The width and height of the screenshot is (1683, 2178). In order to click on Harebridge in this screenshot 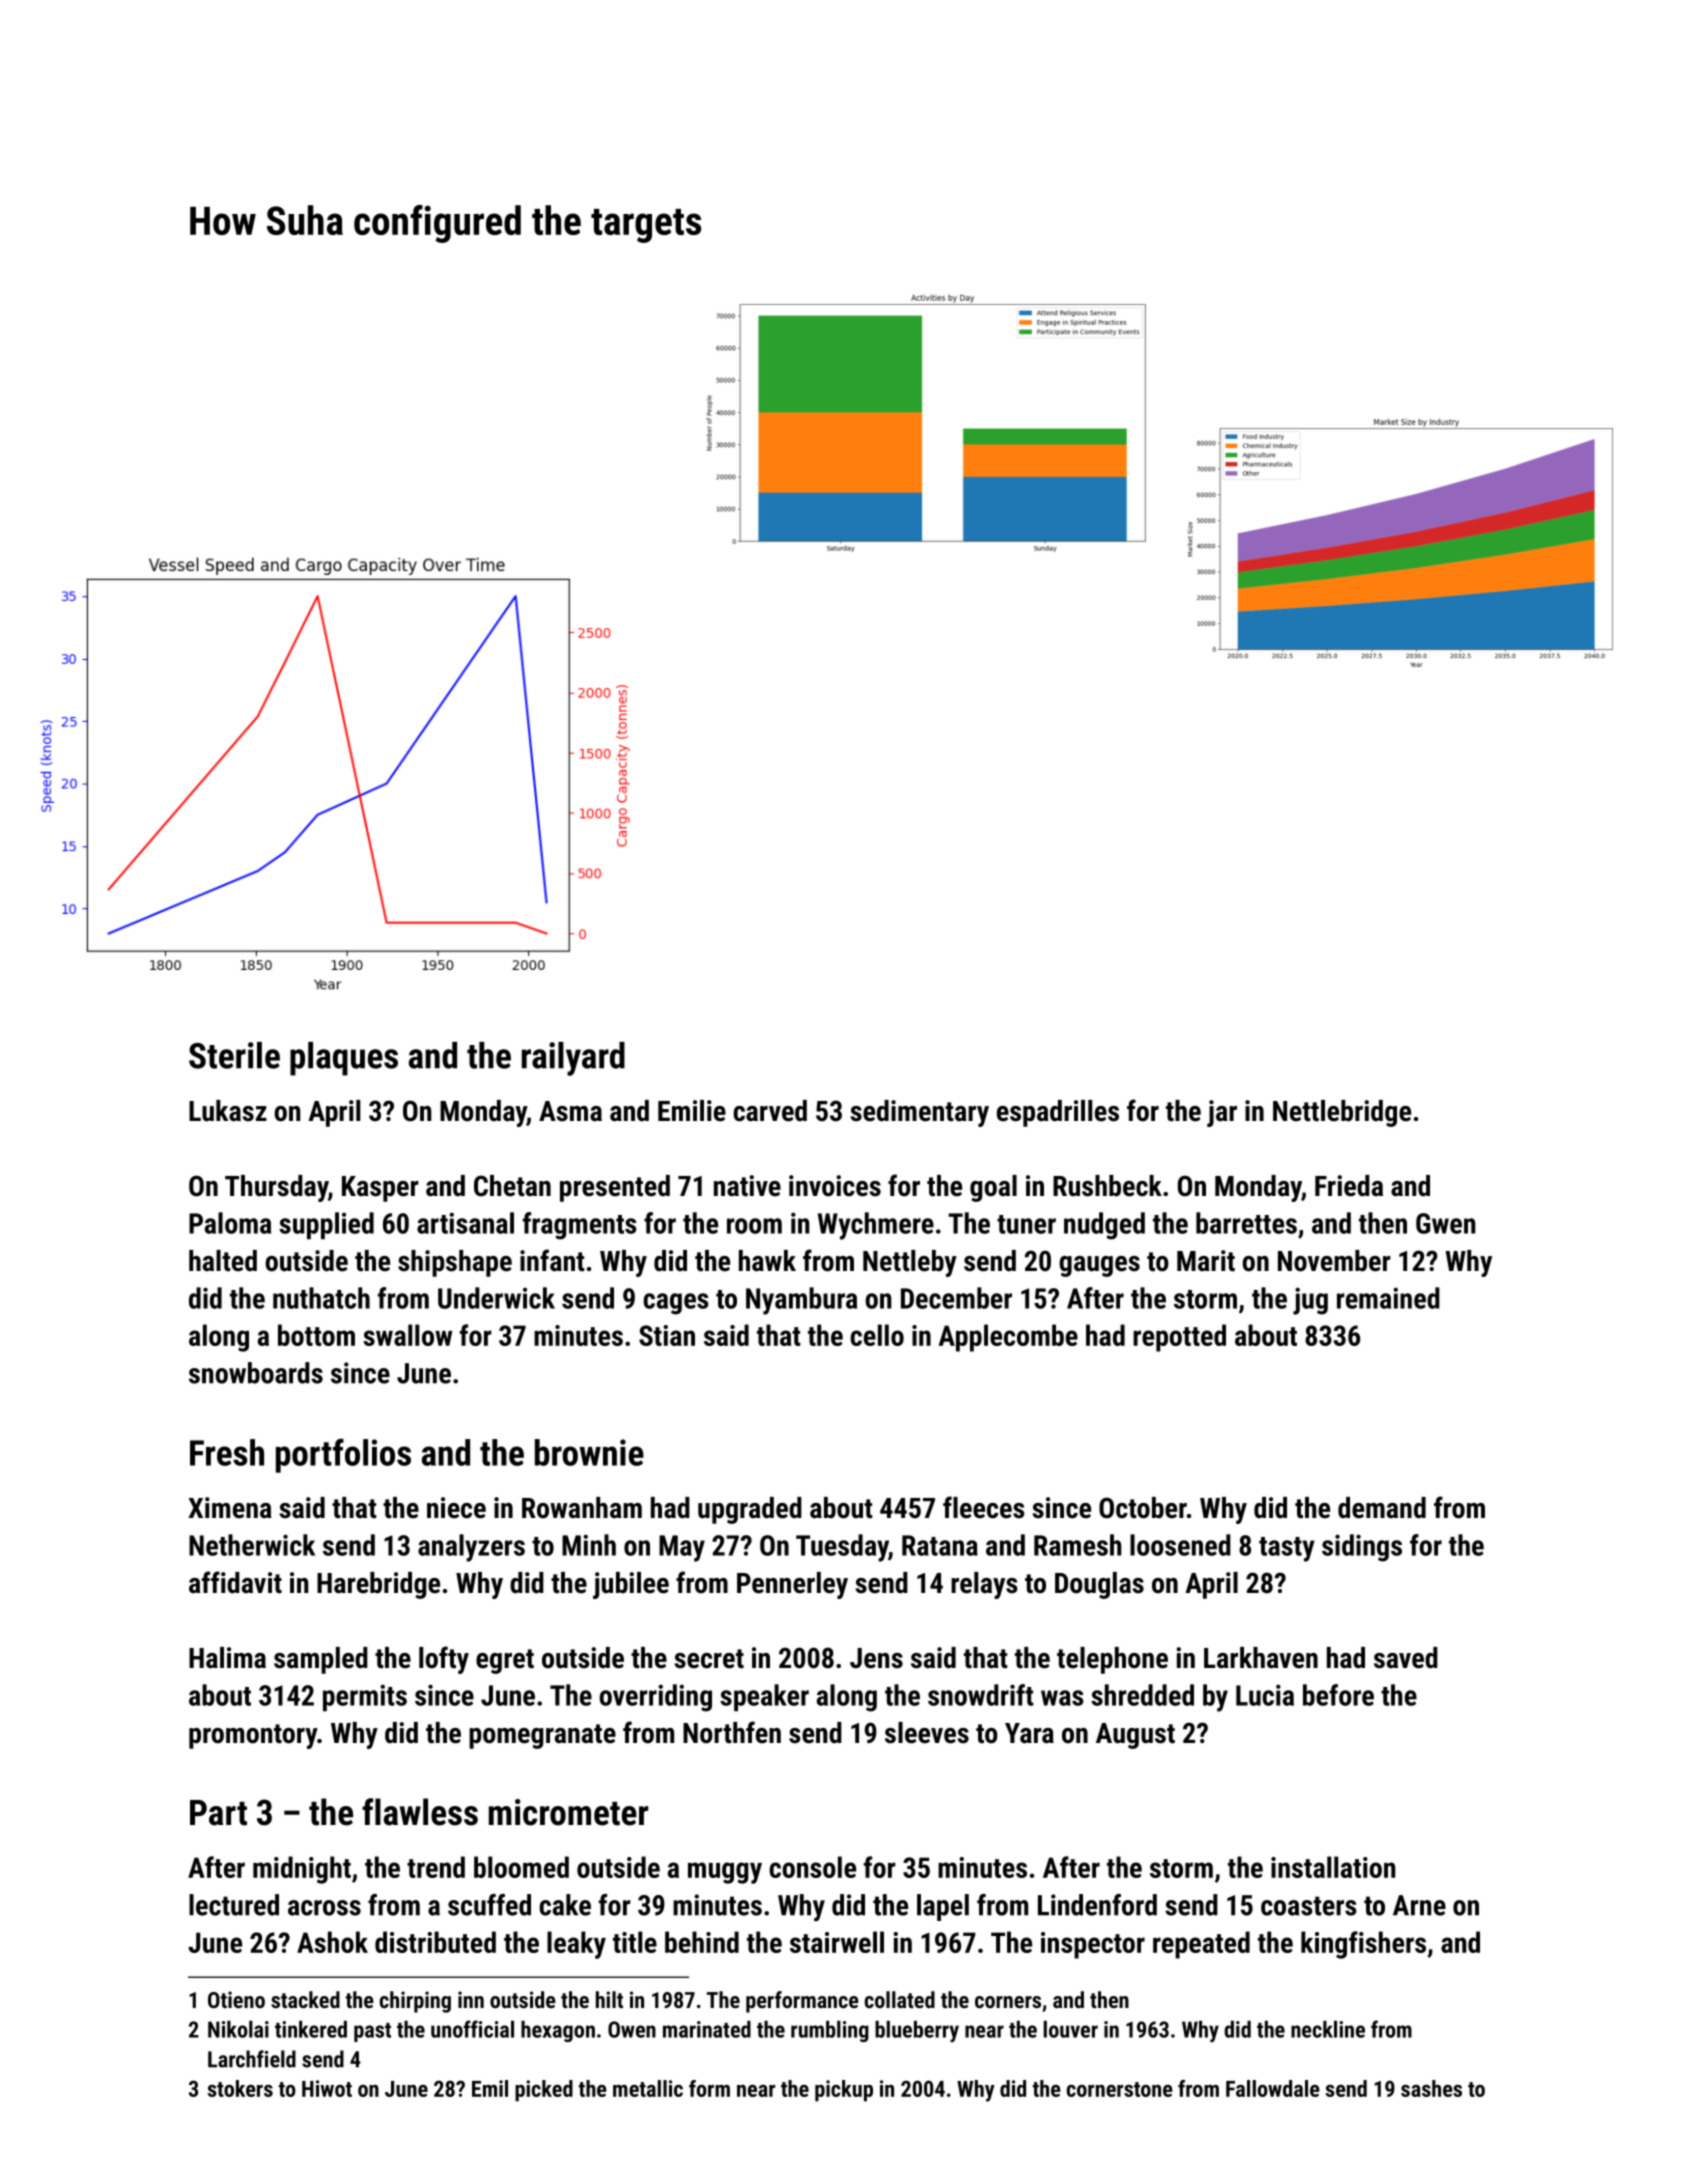, I will do `click(378, 1585)`.
